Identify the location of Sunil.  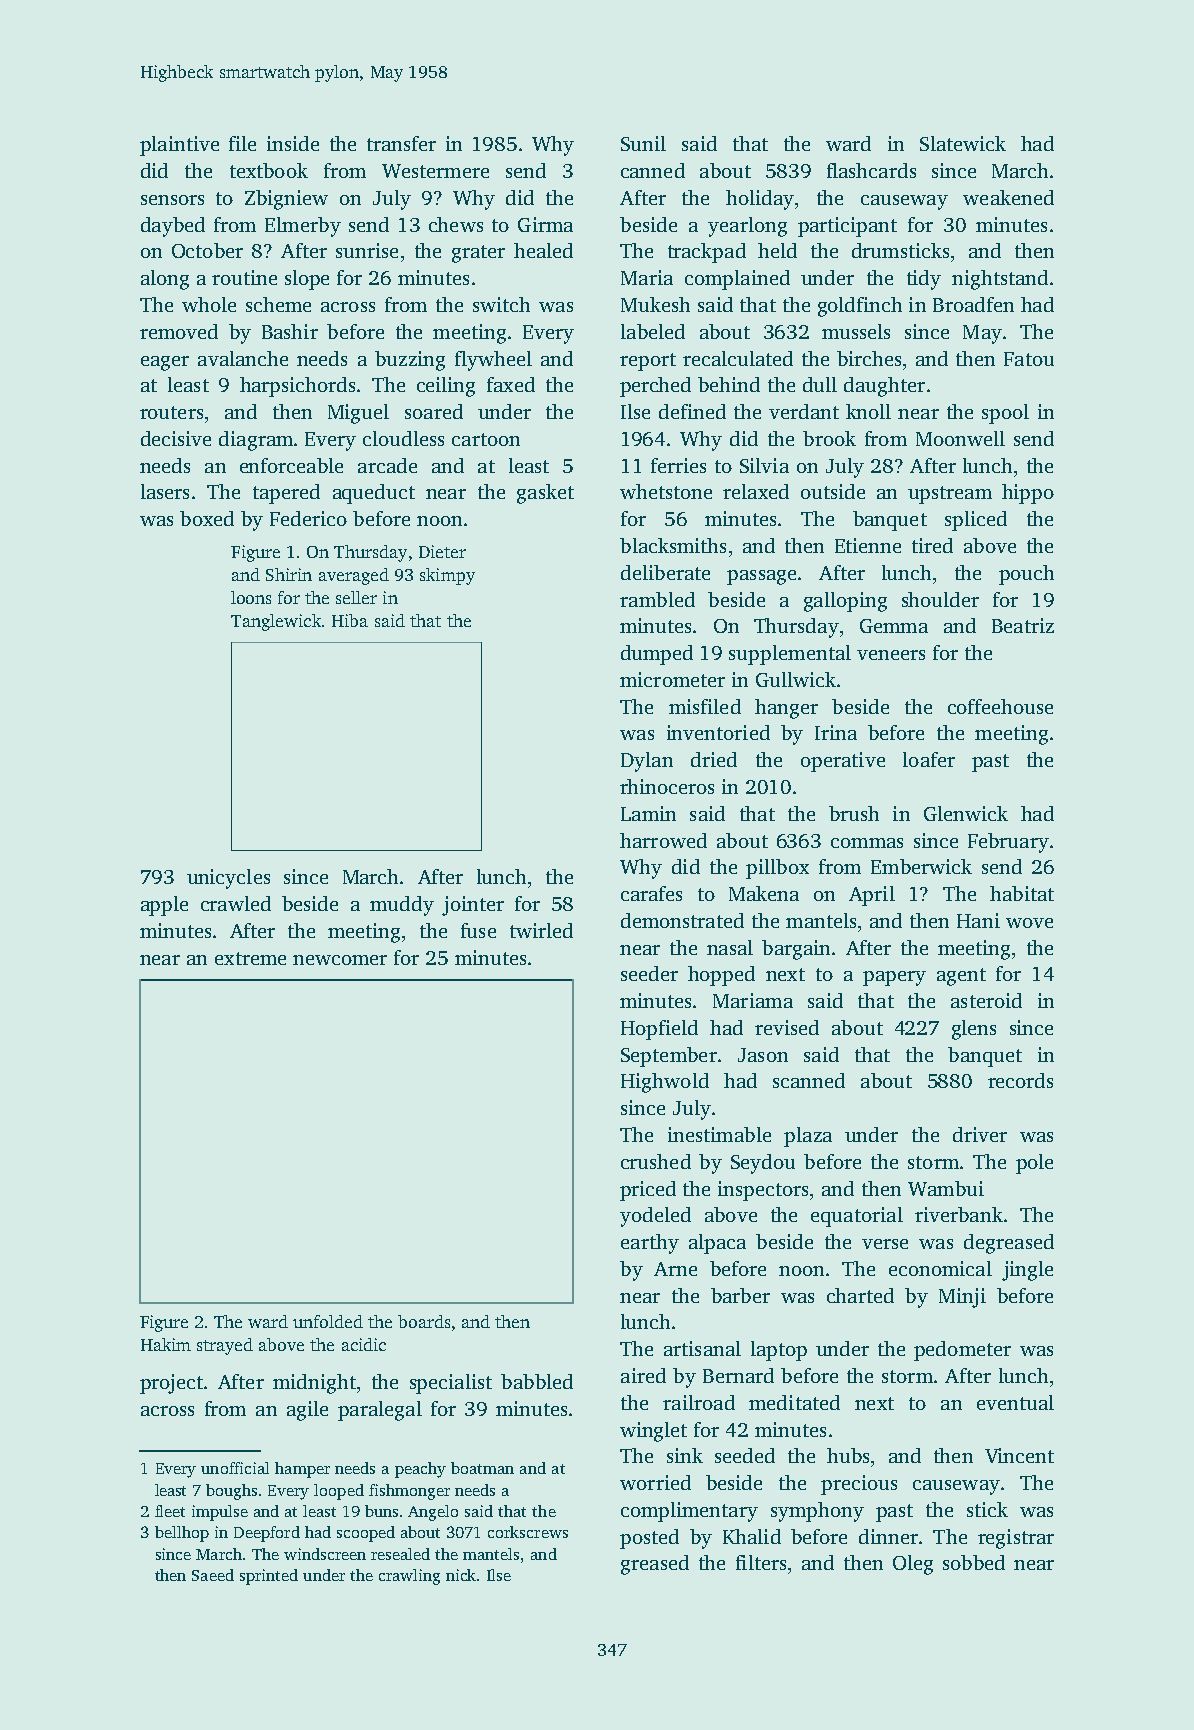
(643, 143).
